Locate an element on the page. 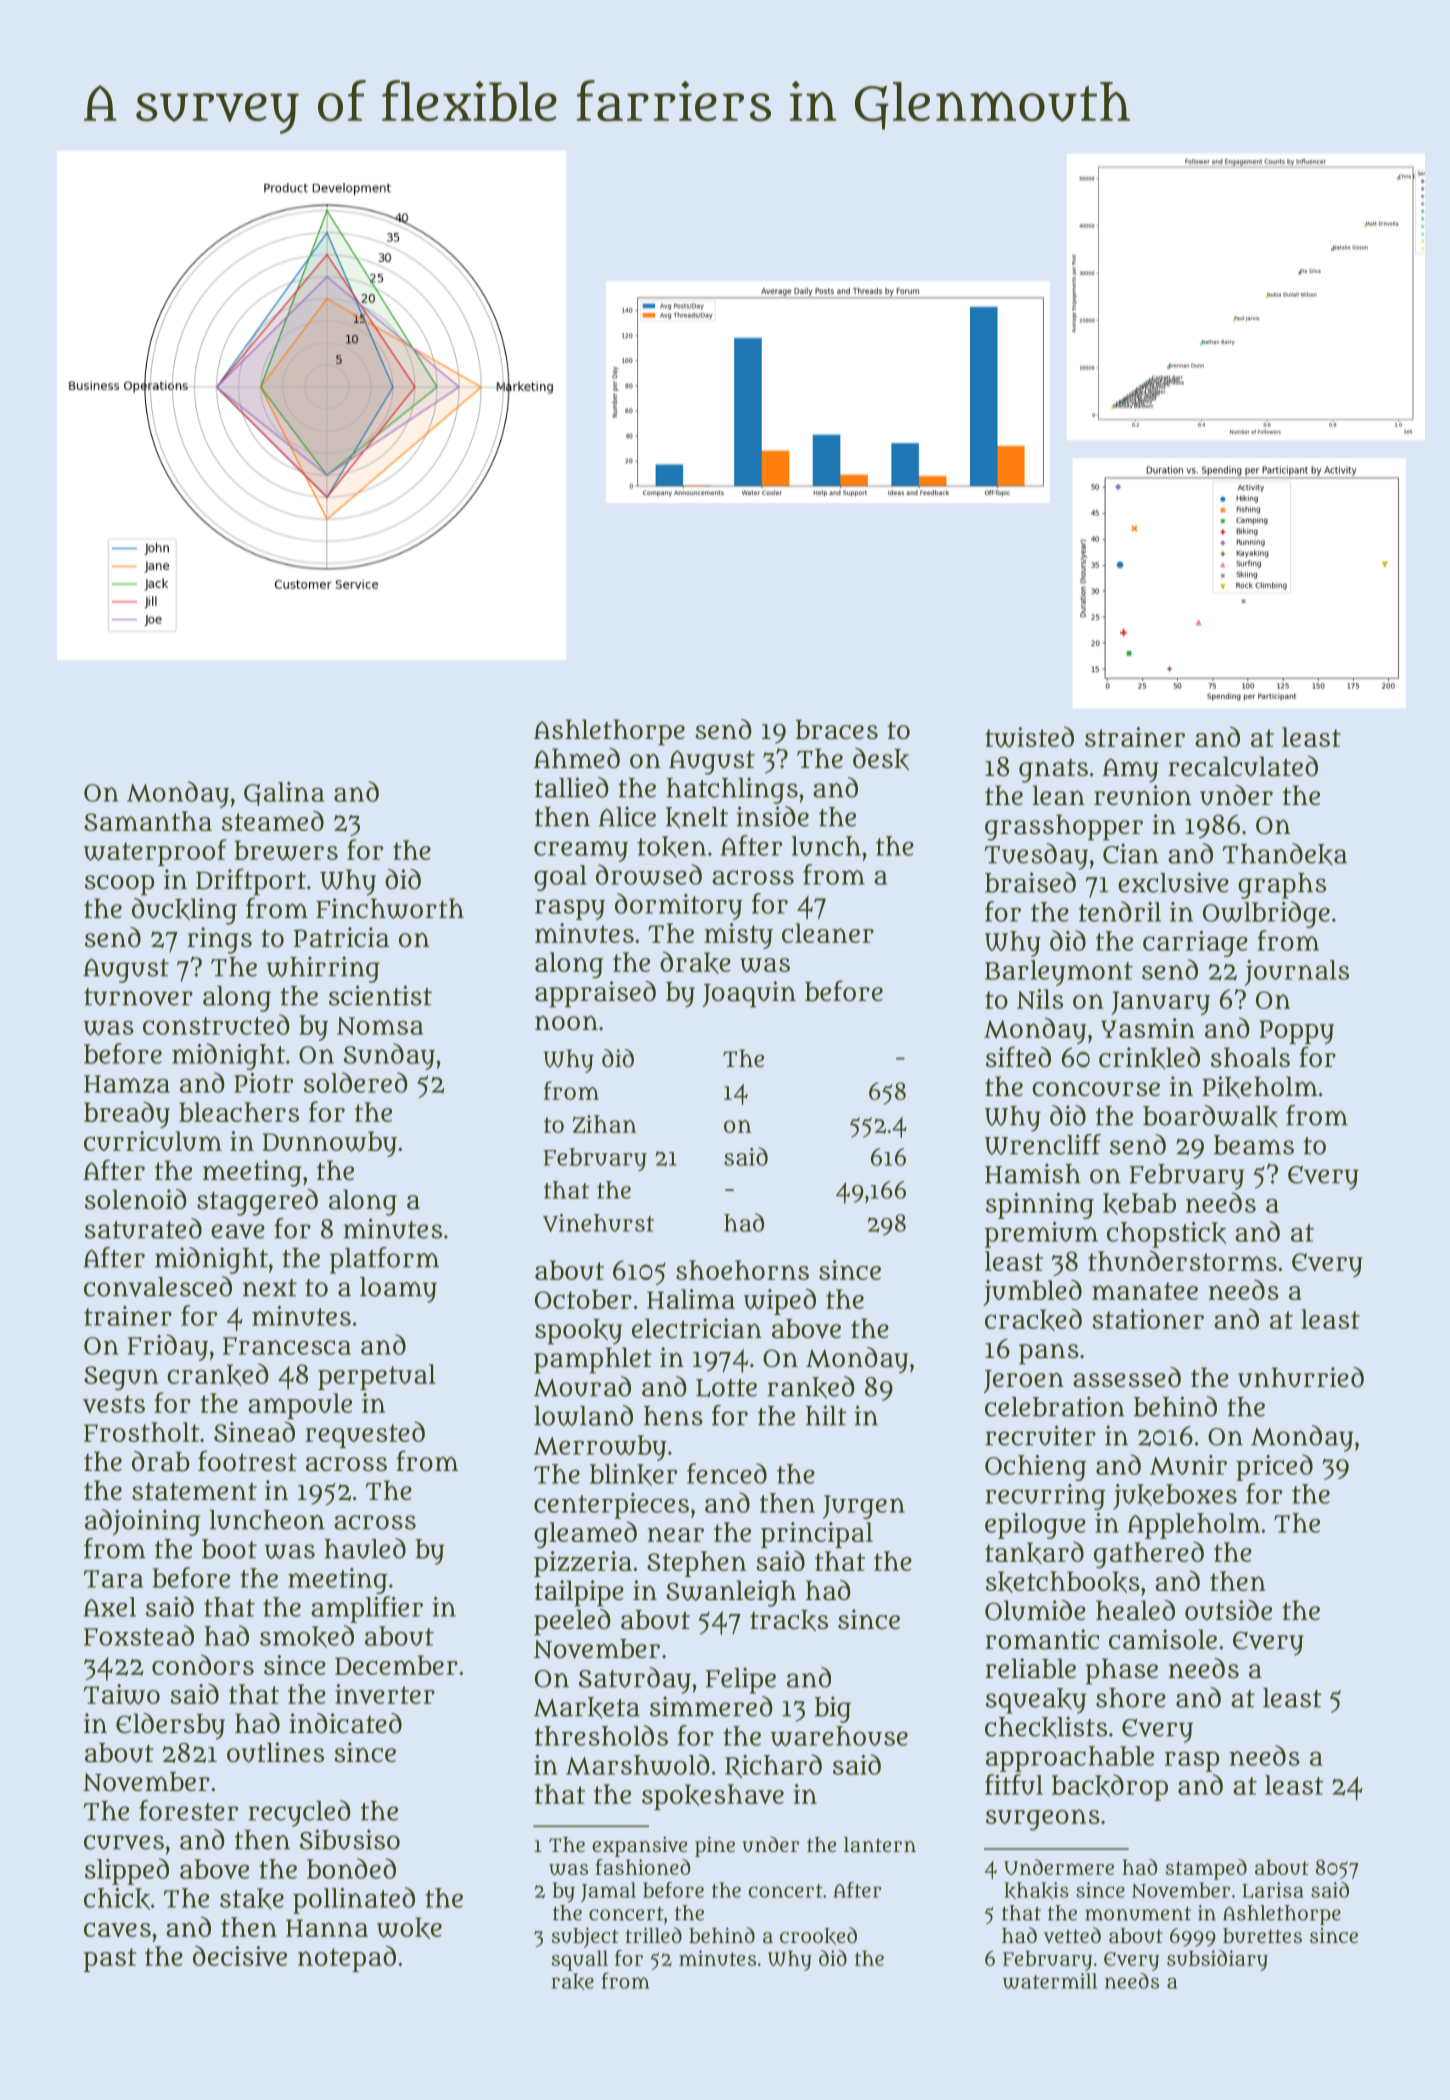 This page has width=1450, height=2100. hatchlings is located at coordinates (732, 790).
